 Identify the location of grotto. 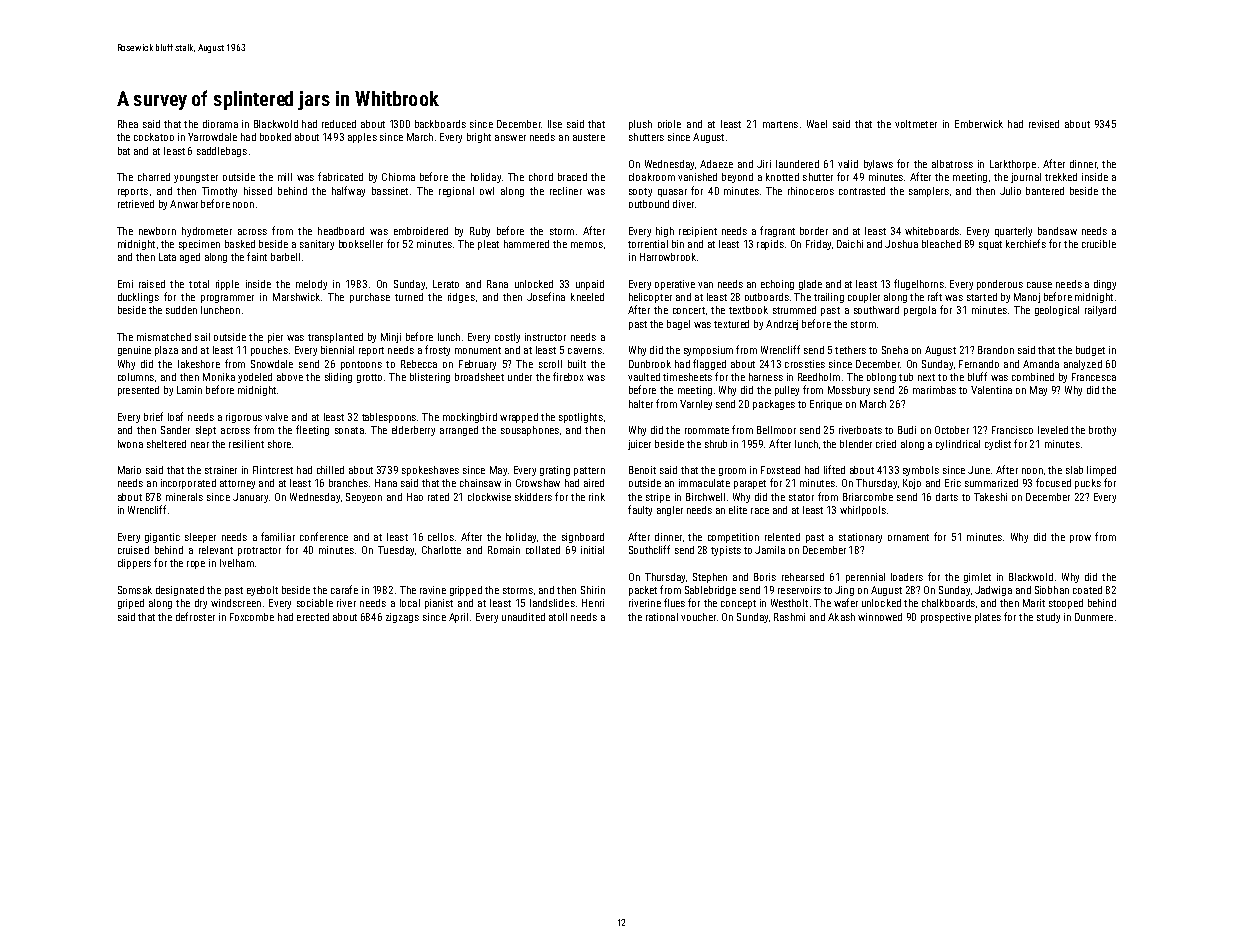
(369, 378).
